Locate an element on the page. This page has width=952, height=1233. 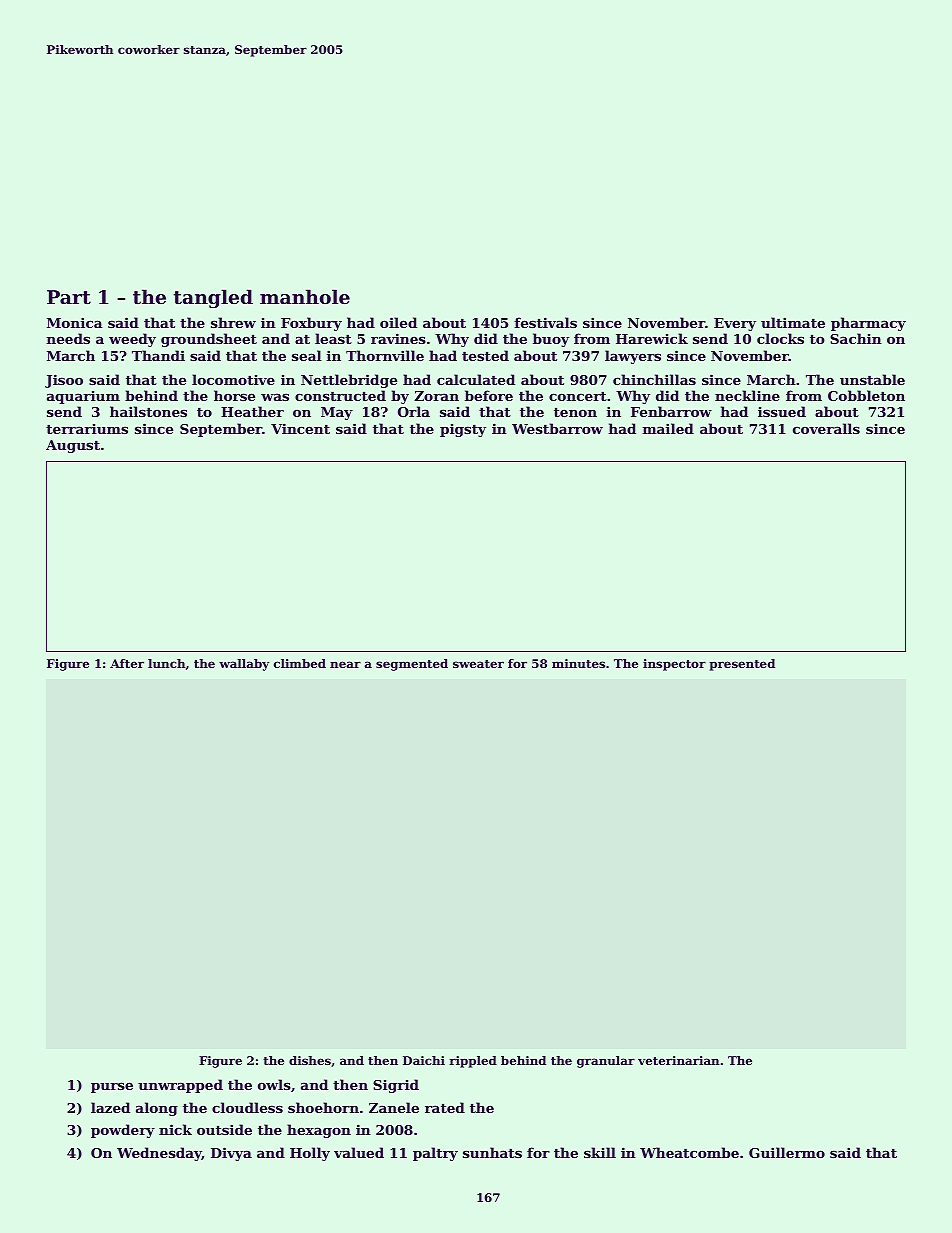
Guillermo is located at coordinates (787, 1152).
